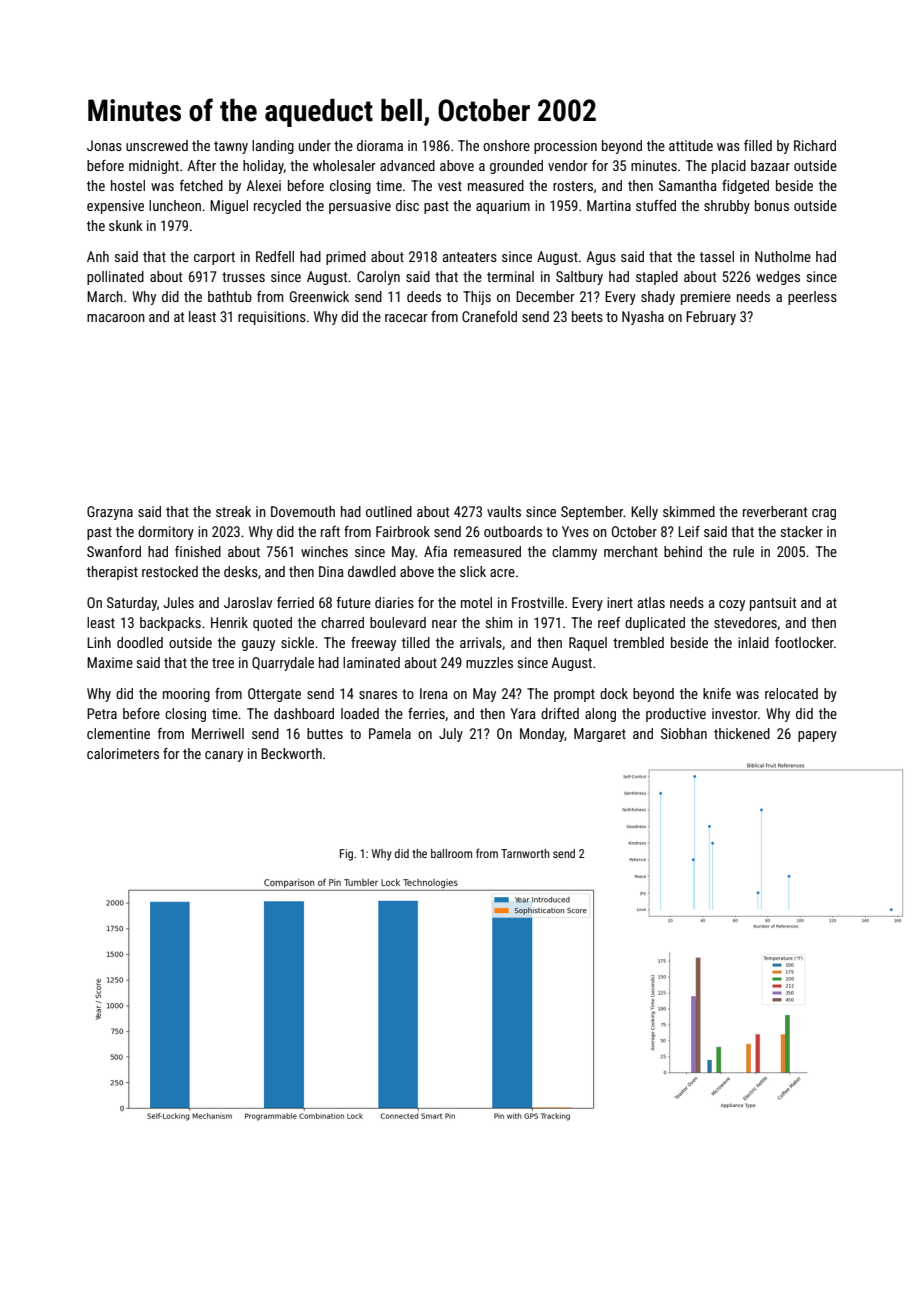  Describe the element at coordinates (815, 145) in the image. I see `Richard` at that location.
